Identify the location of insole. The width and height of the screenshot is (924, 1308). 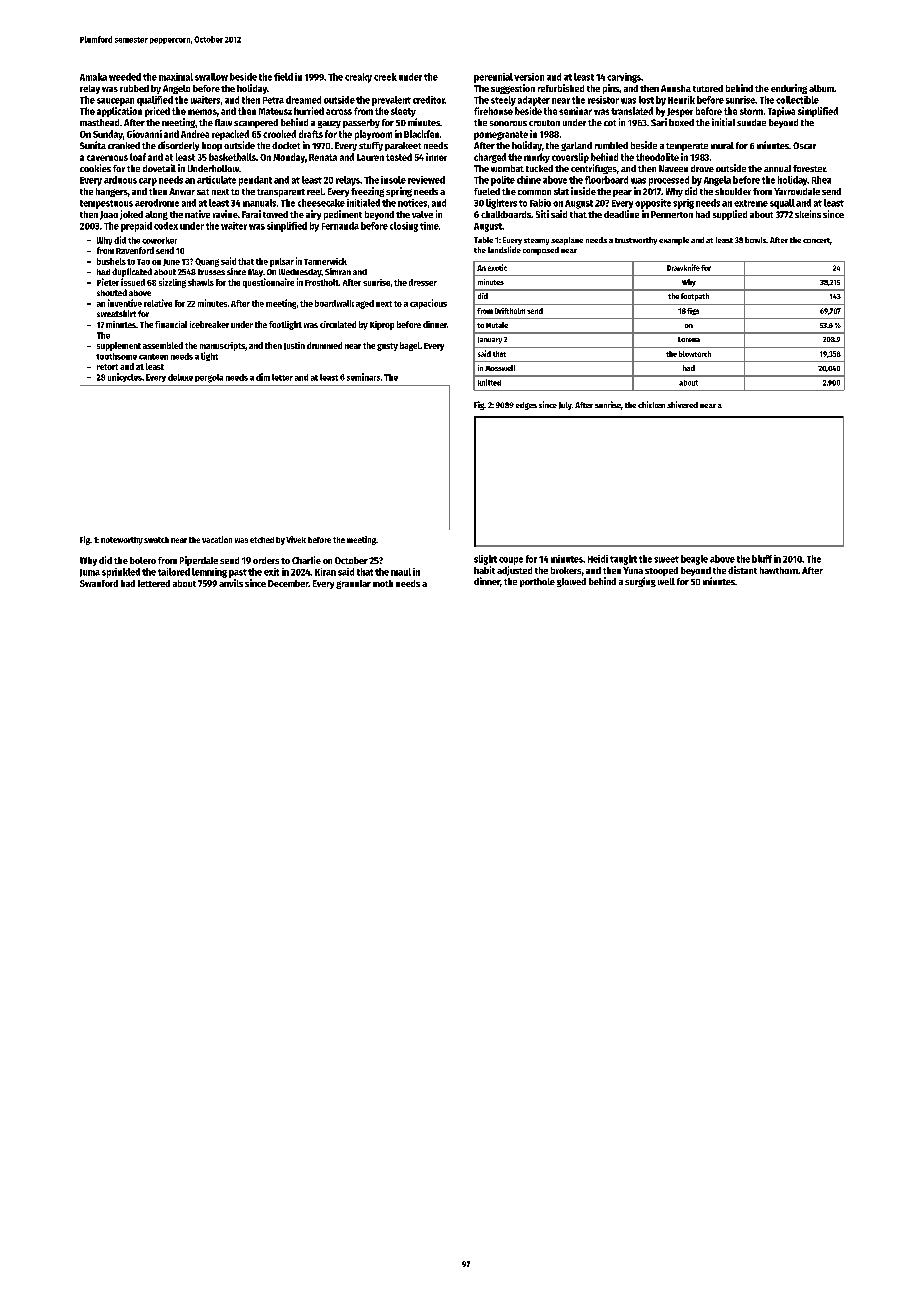
(393, 180).
